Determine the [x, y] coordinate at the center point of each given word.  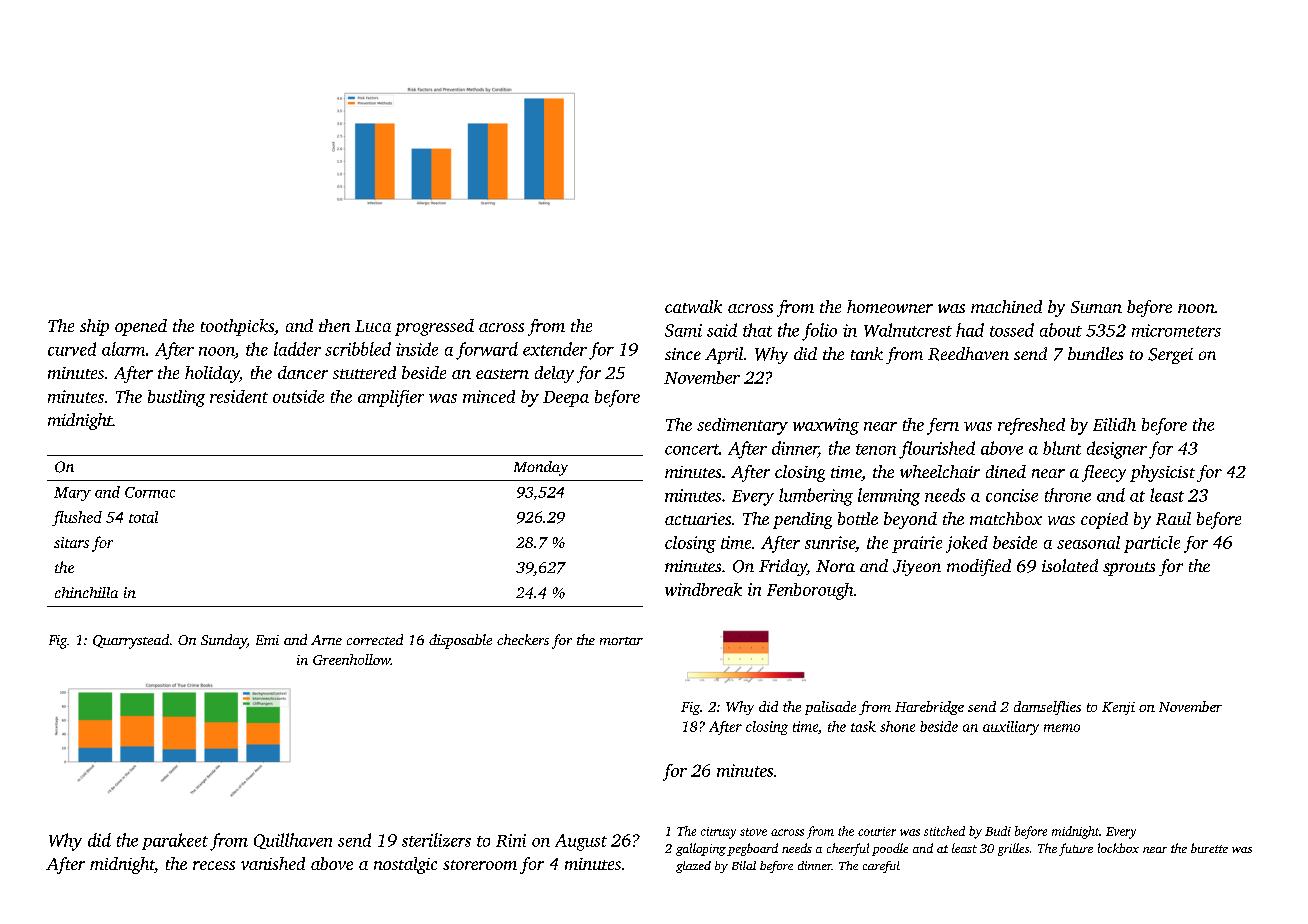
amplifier [391, 398]
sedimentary [742, 426]
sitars [71, 542]
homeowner [890, 306]
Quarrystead [131, 641]
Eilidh [1114, 424]
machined [1006, 306]
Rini [511, 840]
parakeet [175, 841]
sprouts [1129, 569]
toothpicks [237, 327]
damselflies [1047, 708]
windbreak [703, 589]
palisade [830, 708]
